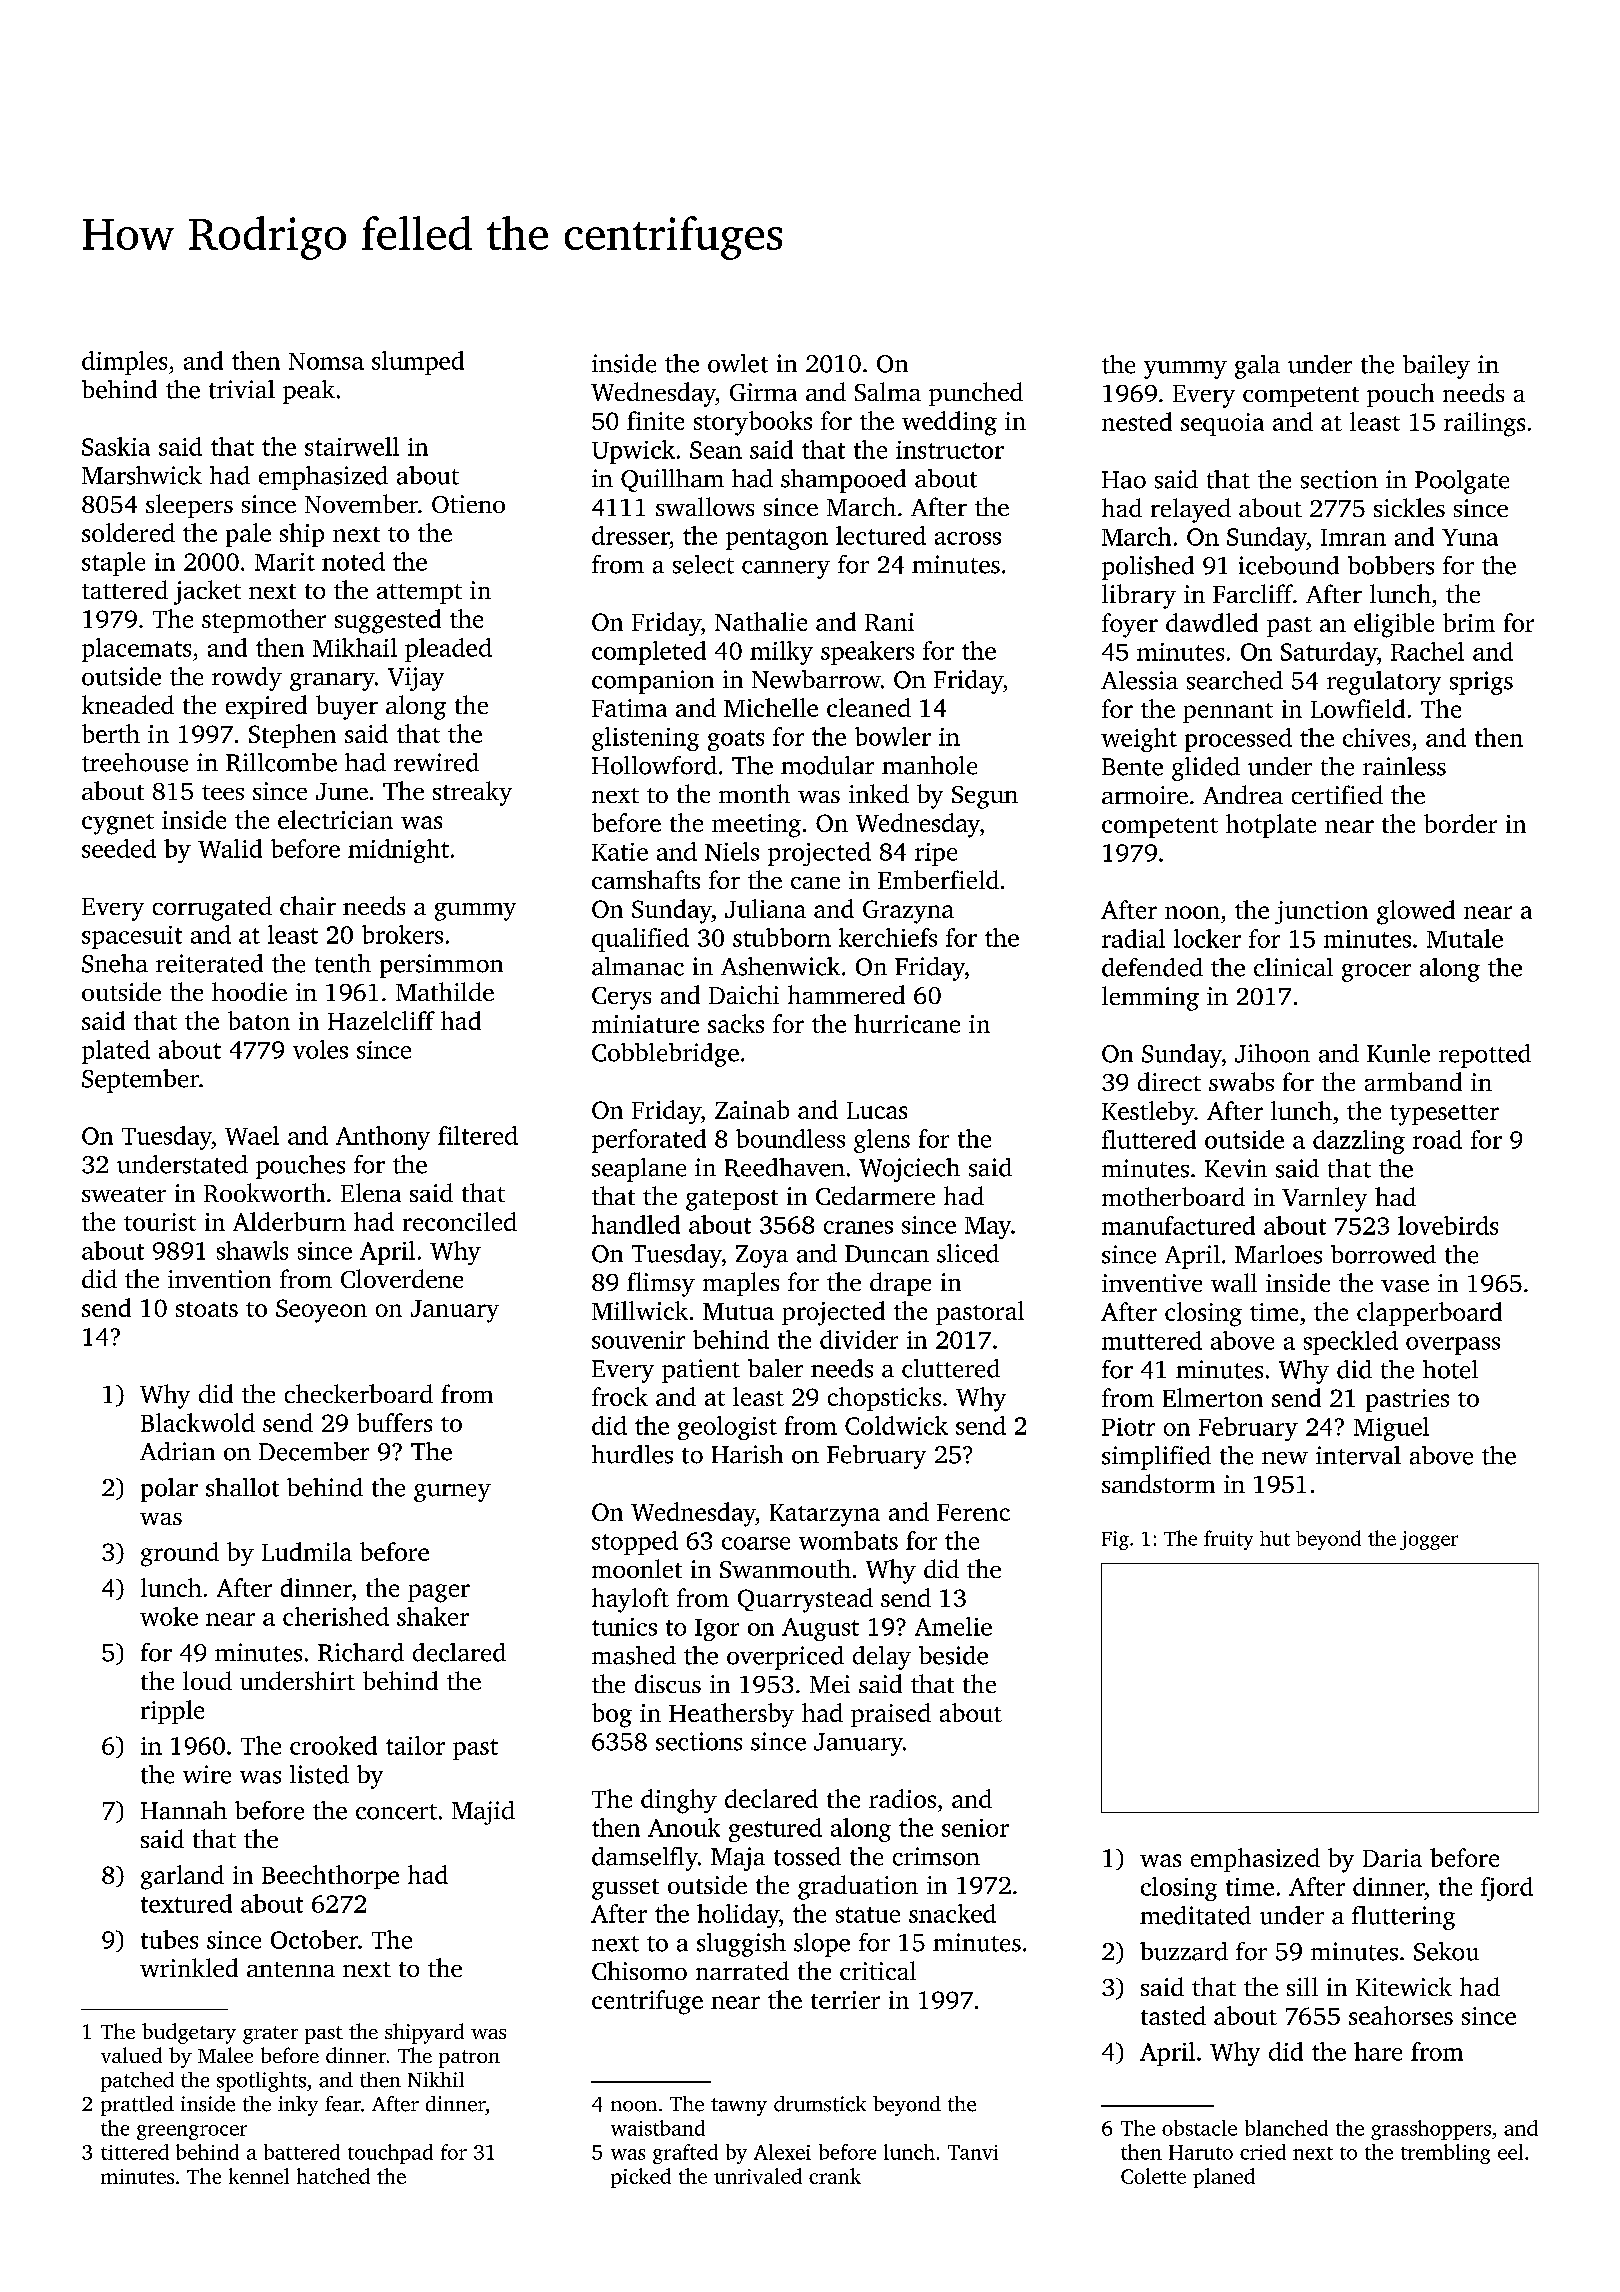  I want to click on Kitewick, so click(1404, 1986).
